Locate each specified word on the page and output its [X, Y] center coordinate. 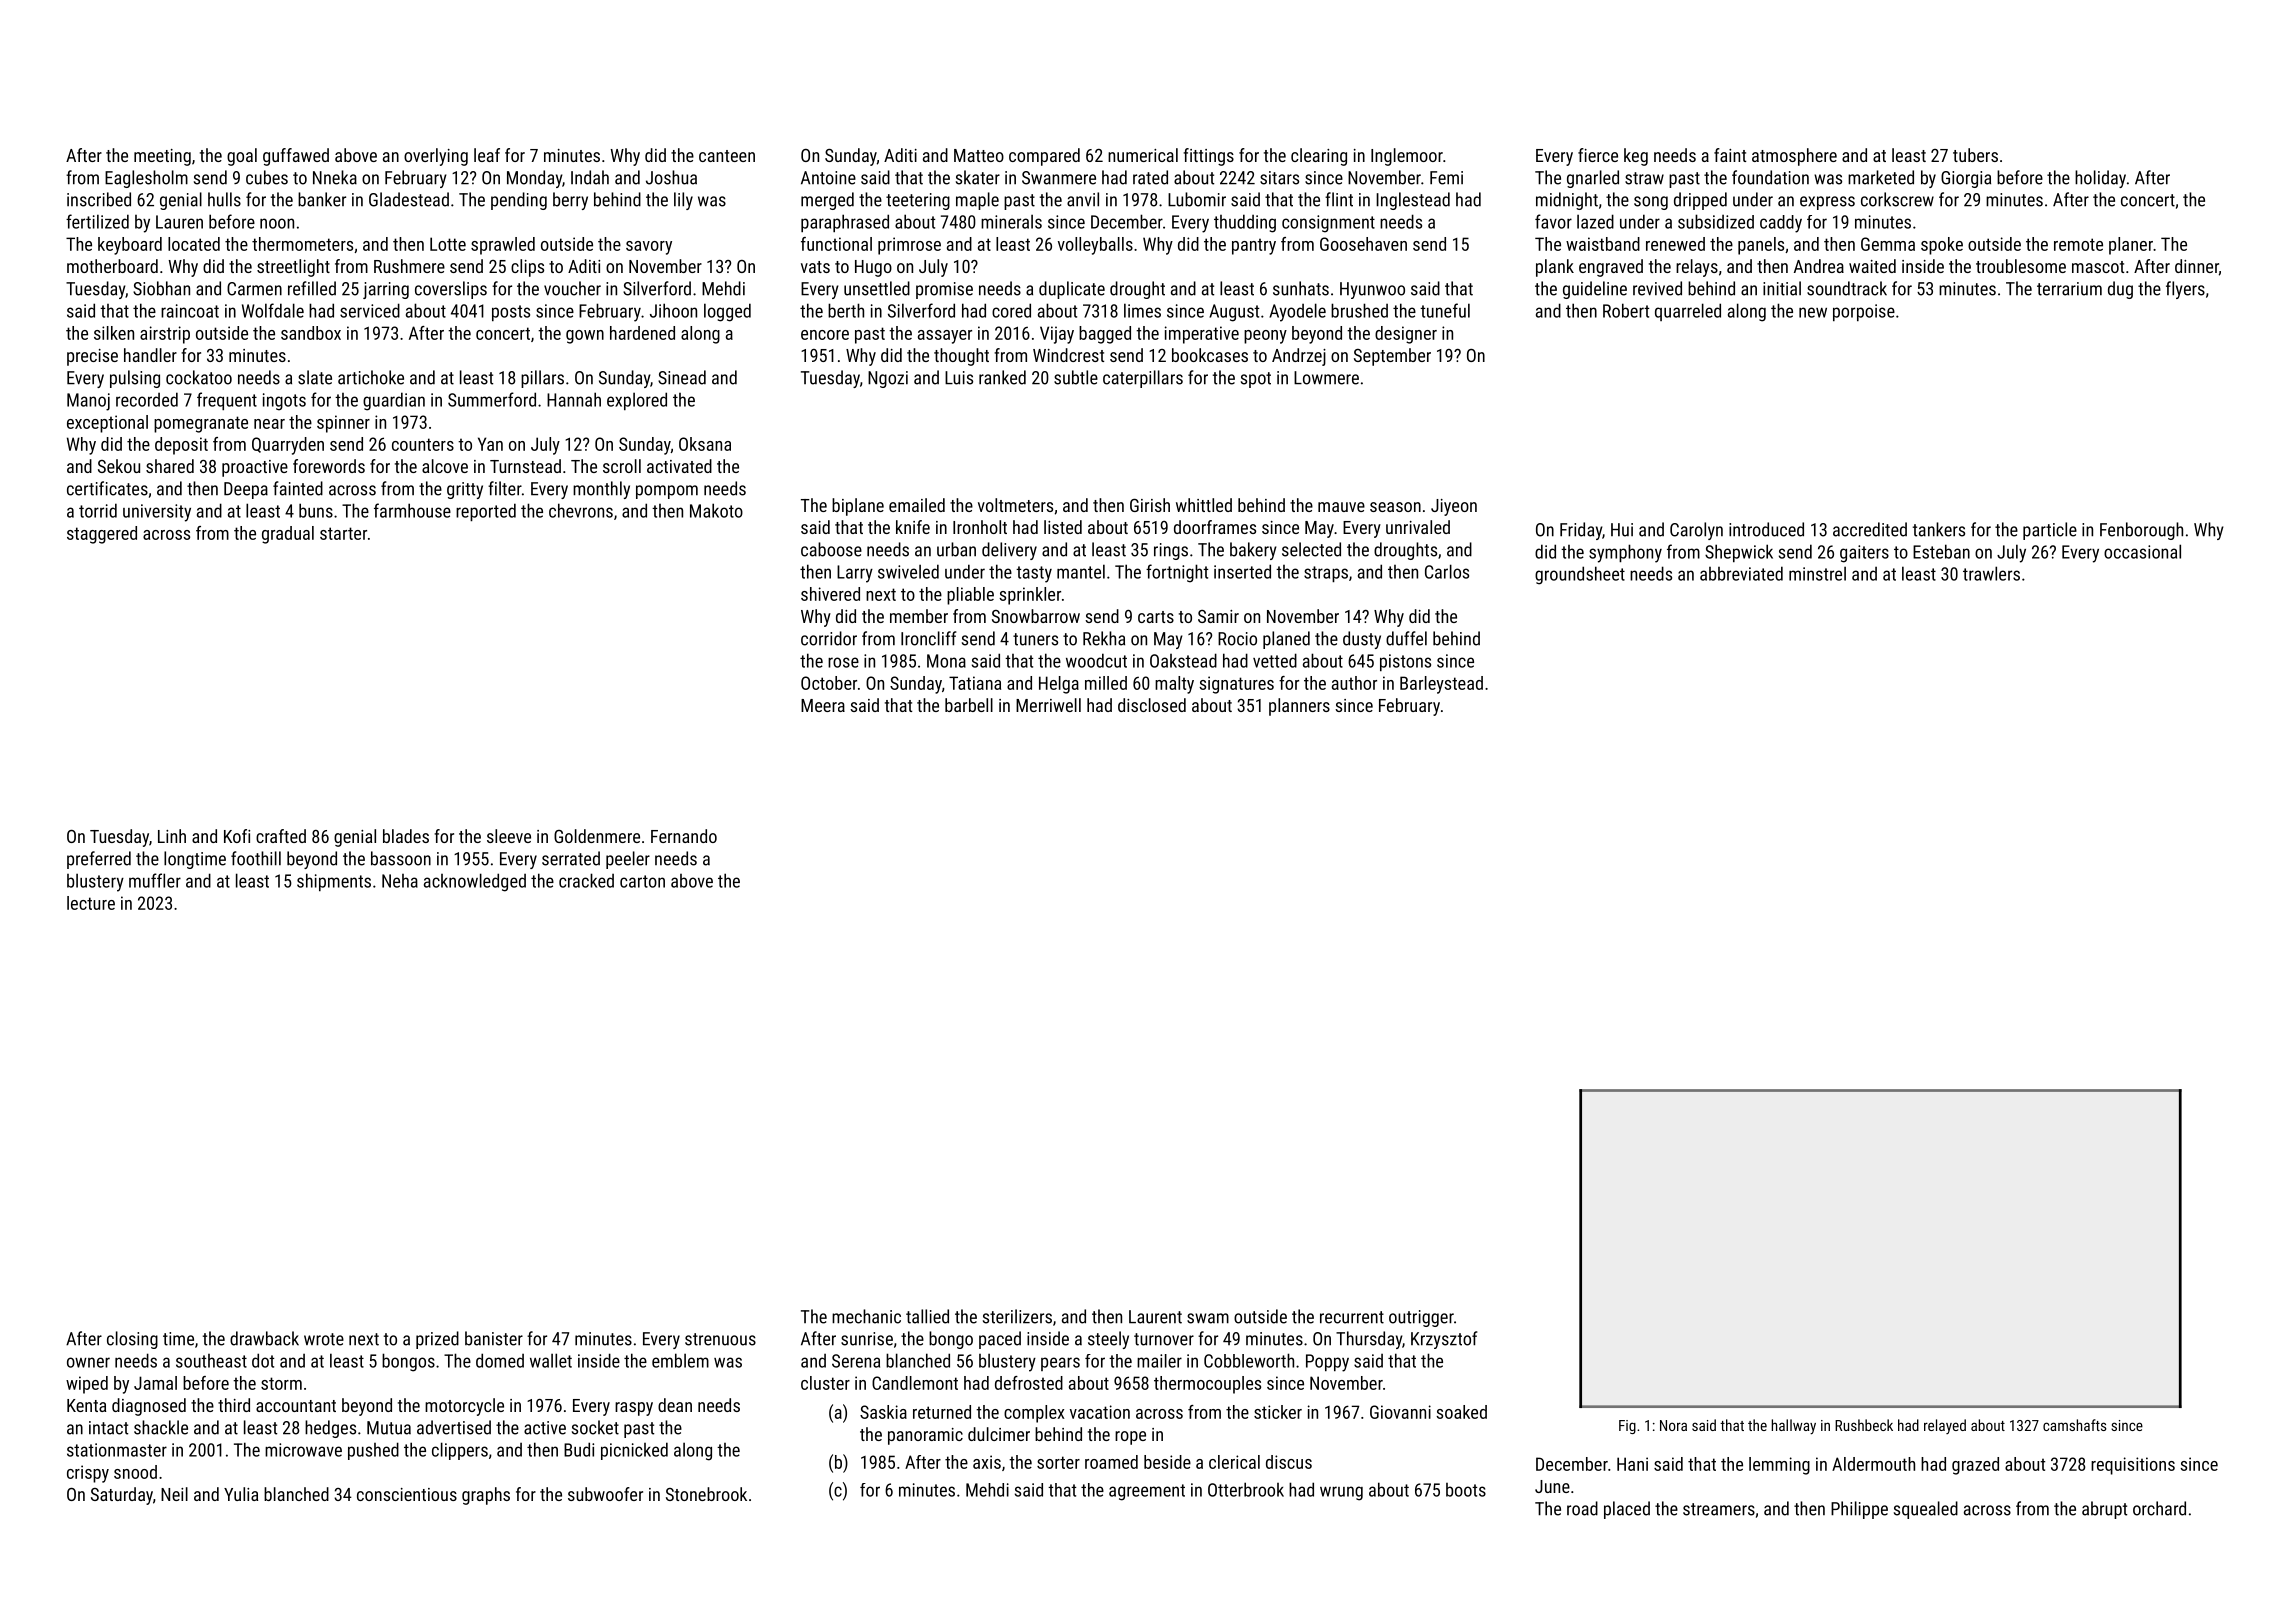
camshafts [2075, 1425]
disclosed [1152, 705]
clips [527, 268]
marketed [1881, 177]
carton [642, 881]
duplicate [1072, 290]
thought [961, 357]
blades [406, 836]
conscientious [407, 1494]
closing [132, 1340]
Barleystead [1441, 685]
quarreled [1688, 312]
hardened [642, 333]
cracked [586, 880]
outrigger [1421, 1318]
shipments [334, 882]
